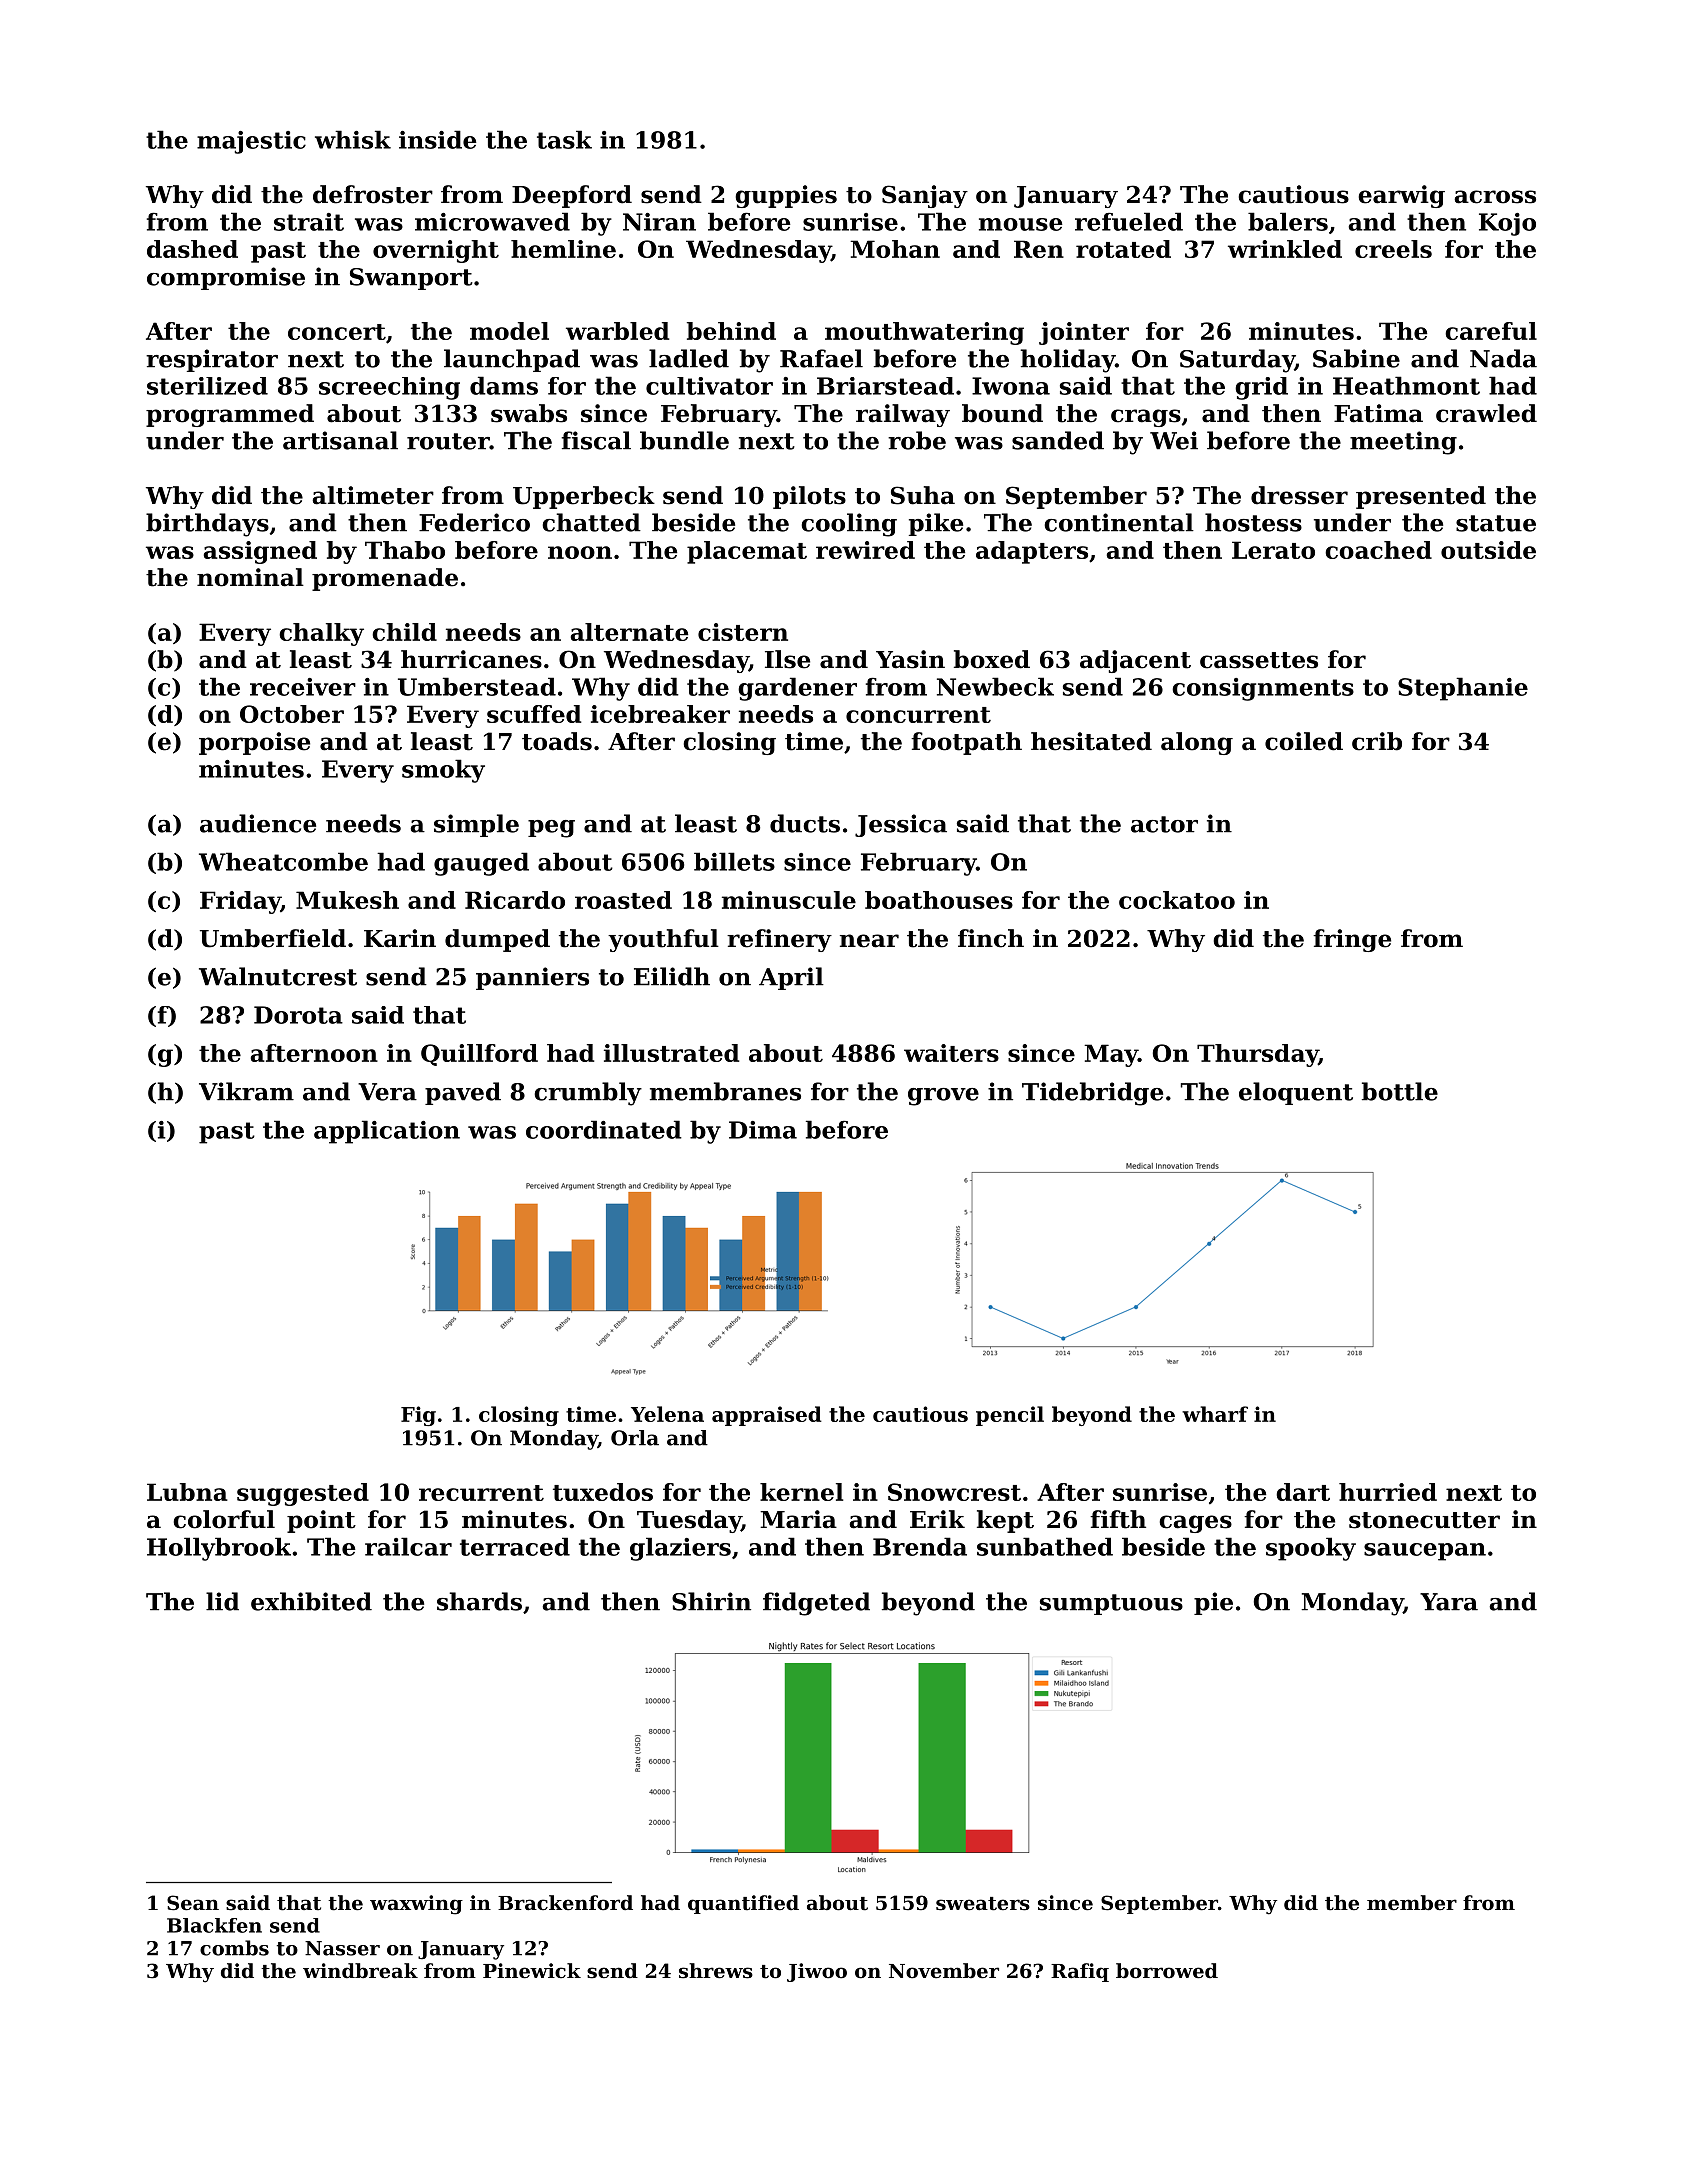 Image resolution: width=1683 pixels, height=2178 pixels. Describe the element at coordinates (918, 715) in the screenshot. I see `concurrent` at that location.
